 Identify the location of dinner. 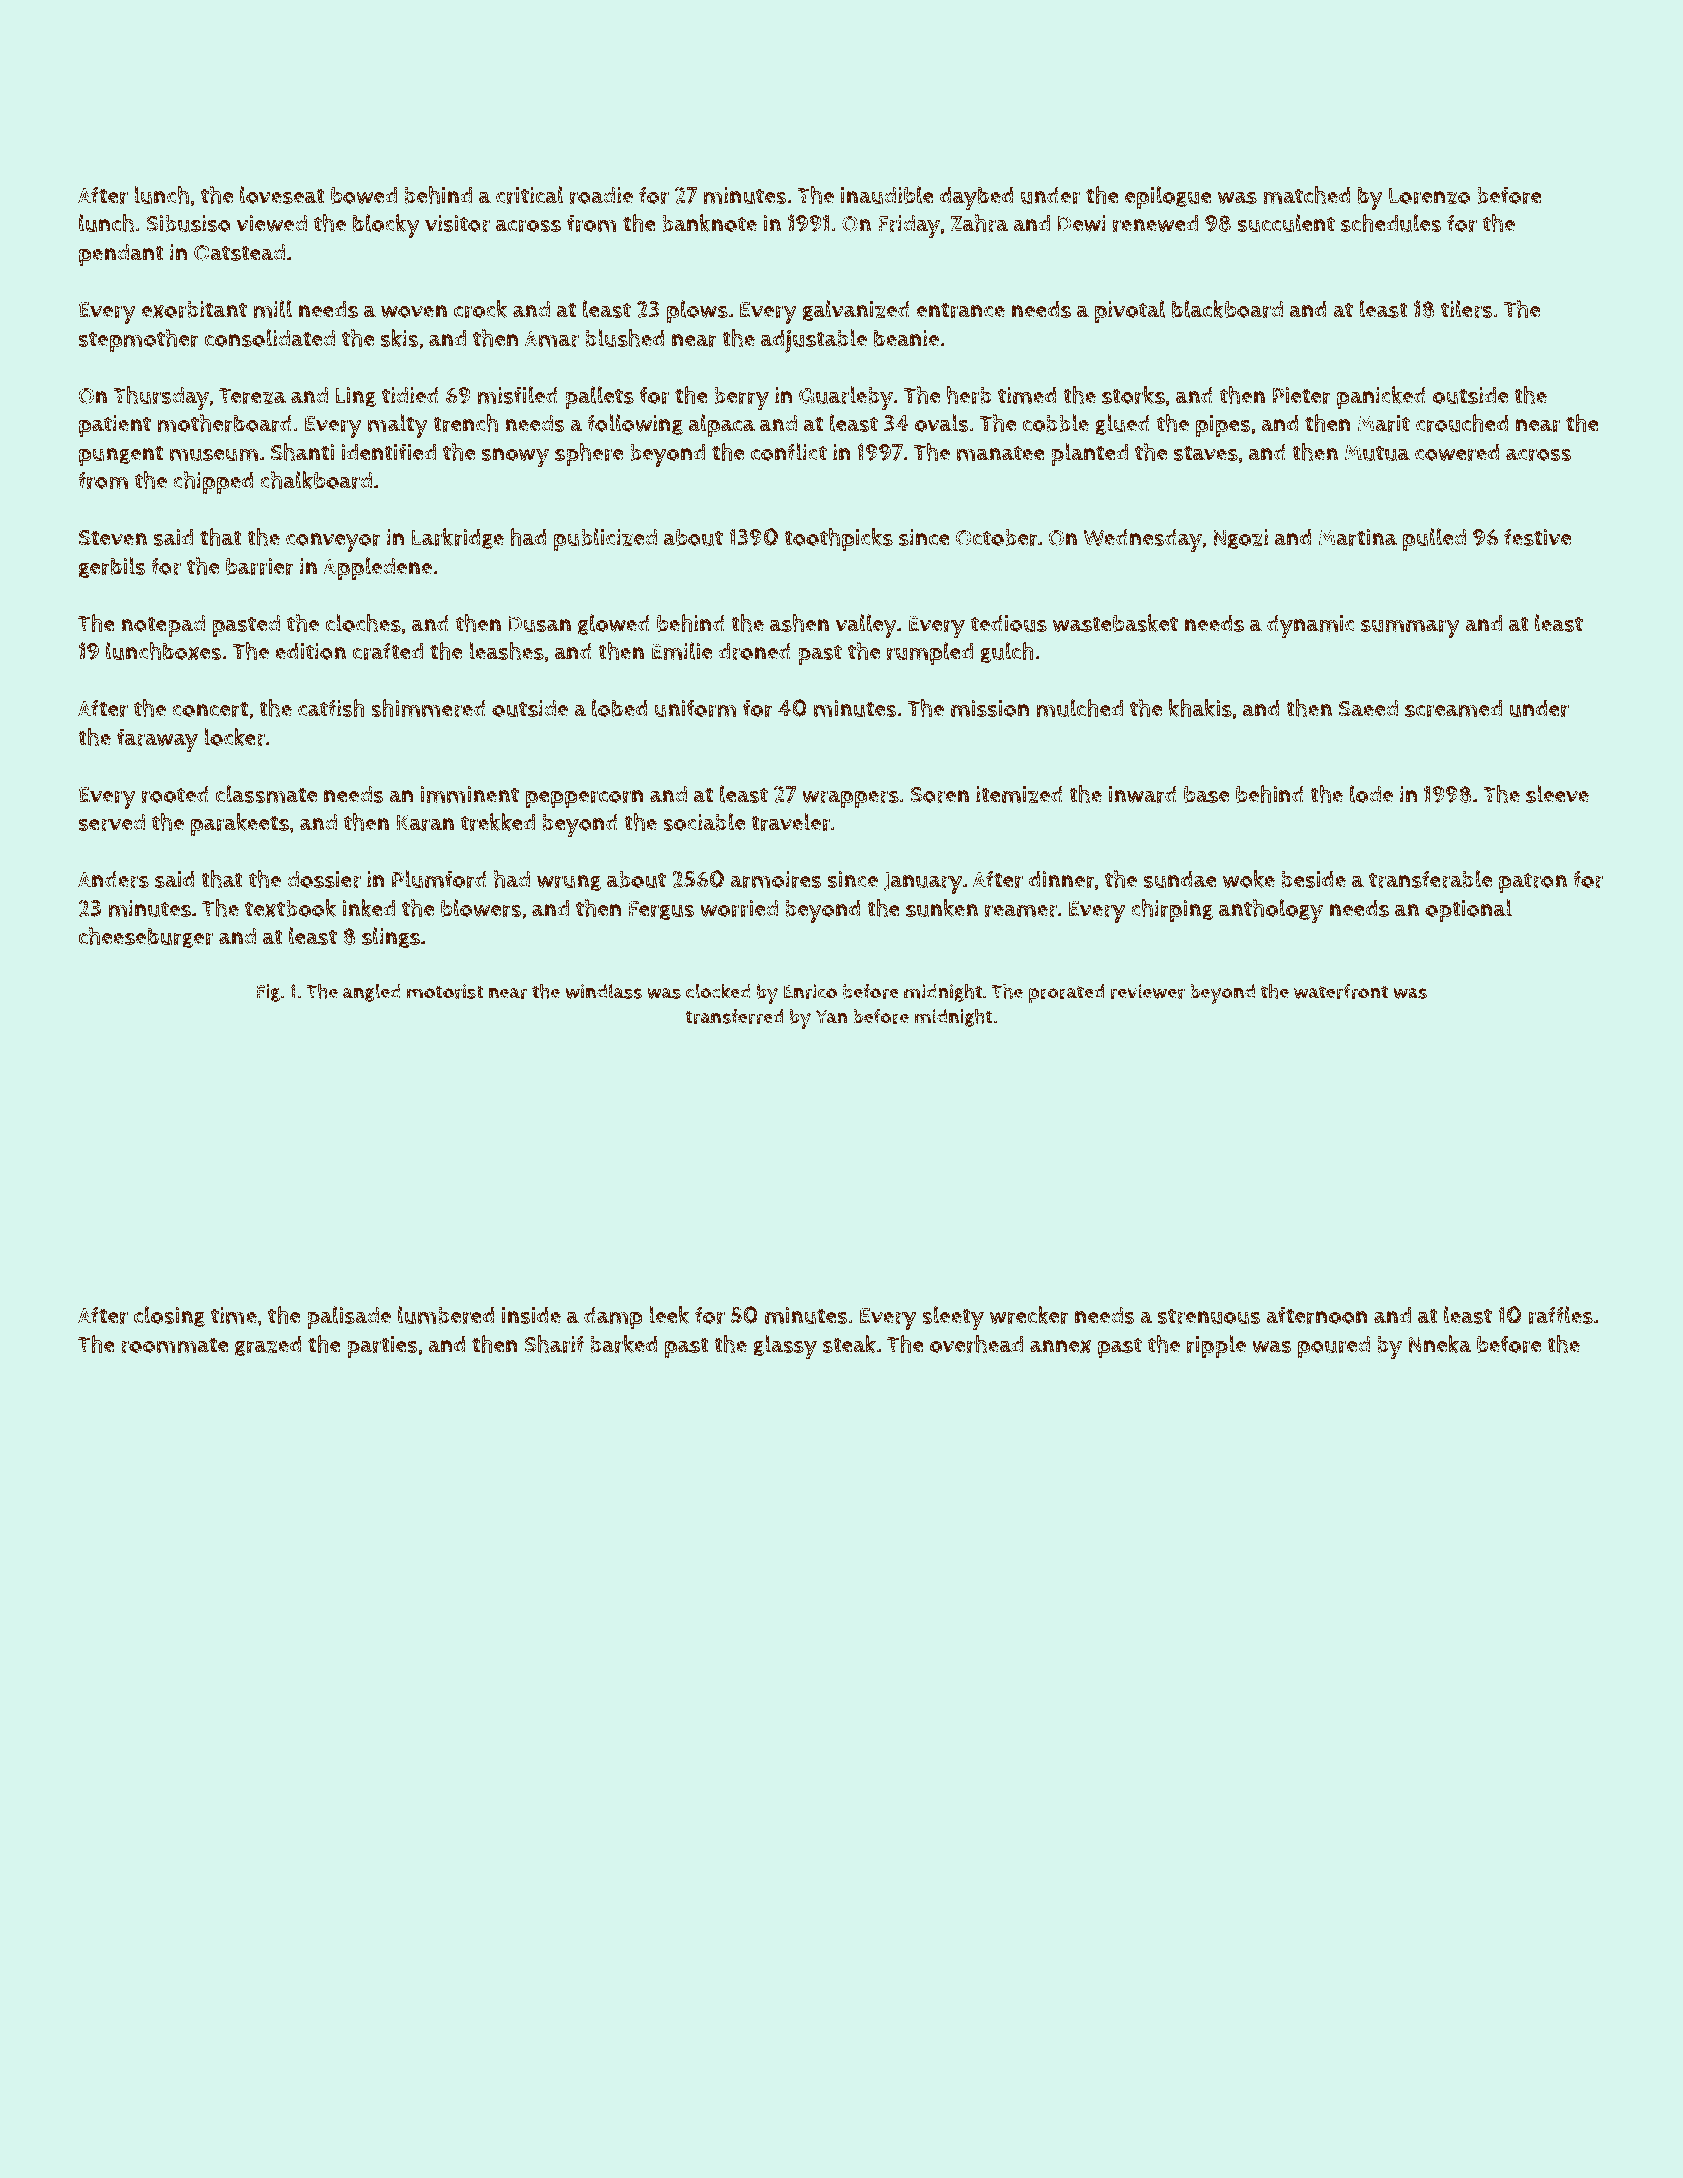
(1062, 879).
